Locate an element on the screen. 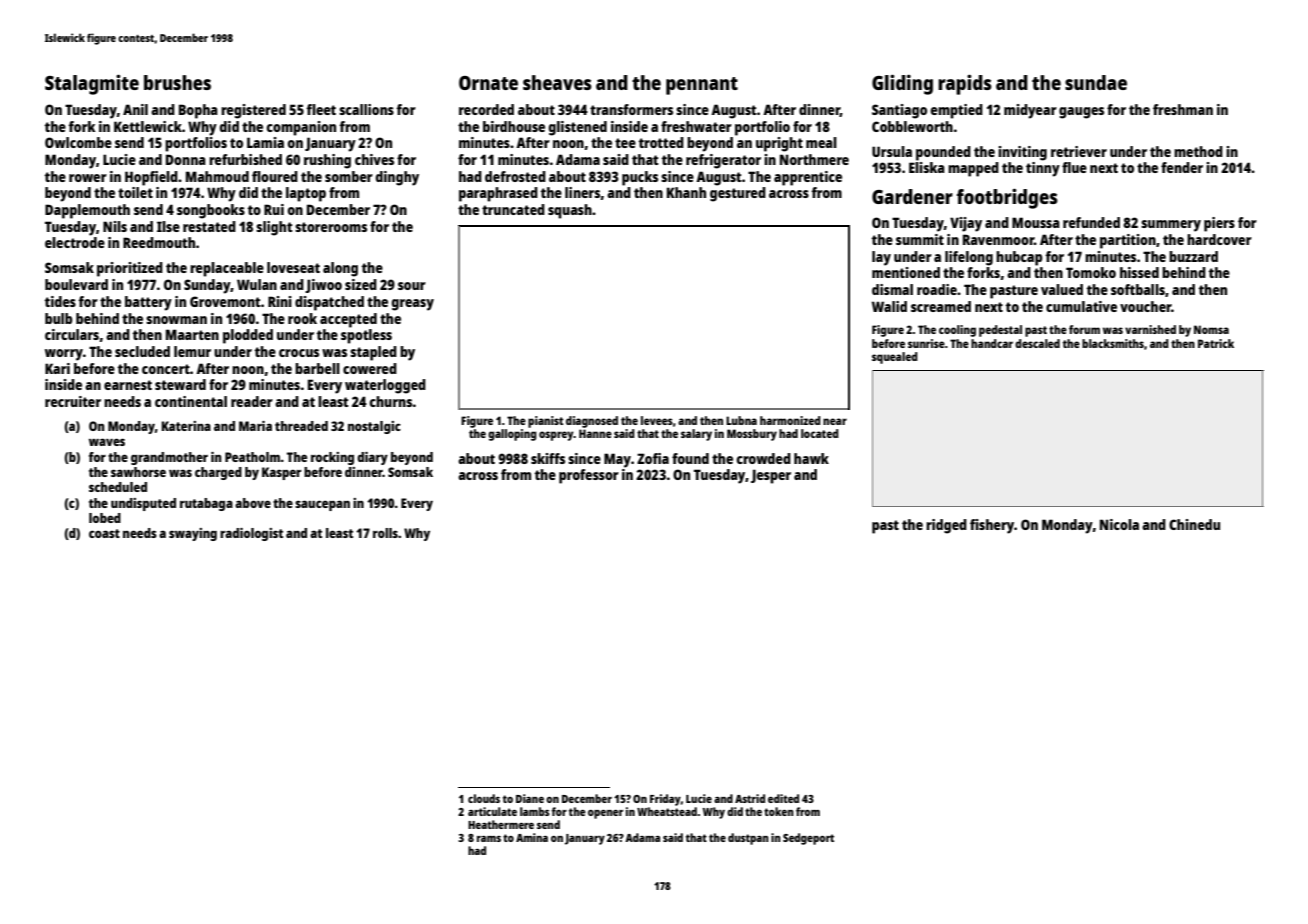  rams is located at coordinates (489, 839).
